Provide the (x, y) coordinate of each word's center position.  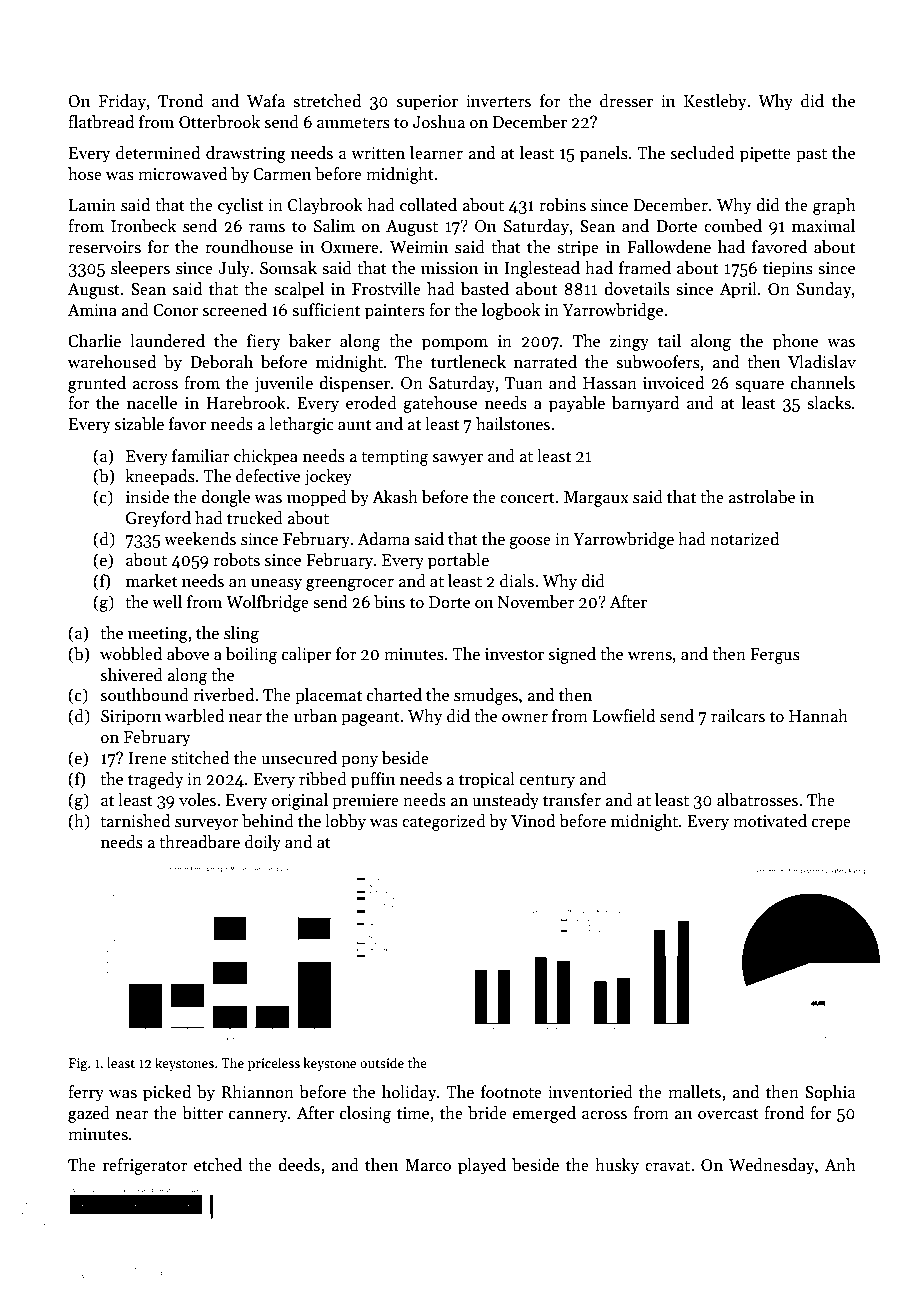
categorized (444, 822)
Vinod (533, 821)
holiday (409, 1093)
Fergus (775, 656)
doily (263, 843)
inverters (498, 101)
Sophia (830, 1093)
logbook (511, 311)
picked (167, 1093)
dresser (626, 101)
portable (458, 561)
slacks (829, 403)
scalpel (299, 290)
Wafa (266, 101)
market (152, 581)
